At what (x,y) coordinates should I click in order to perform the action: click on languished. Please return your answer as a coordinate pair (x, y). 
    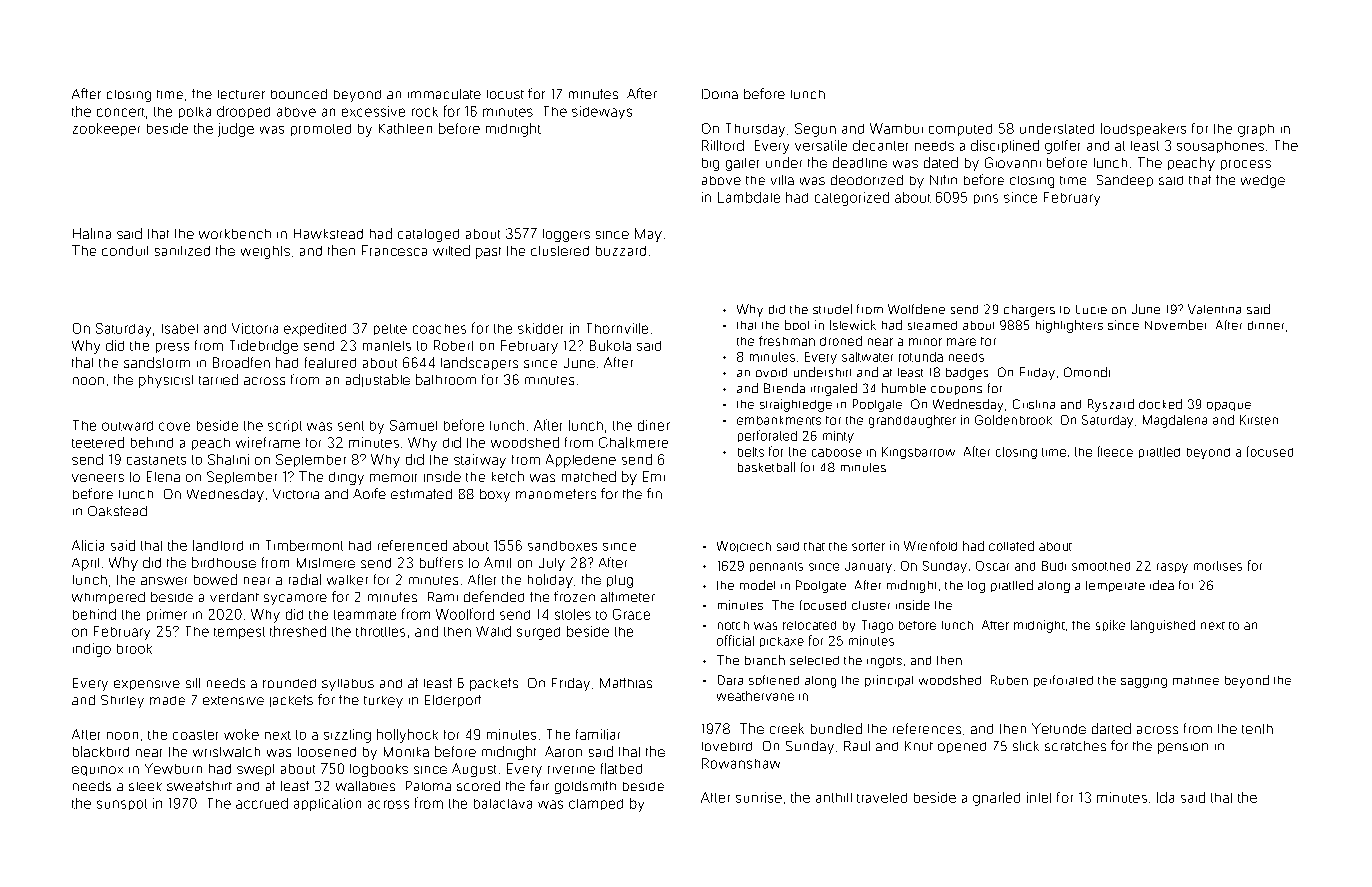
    Looking at the image, I should click on (1163, 626).
